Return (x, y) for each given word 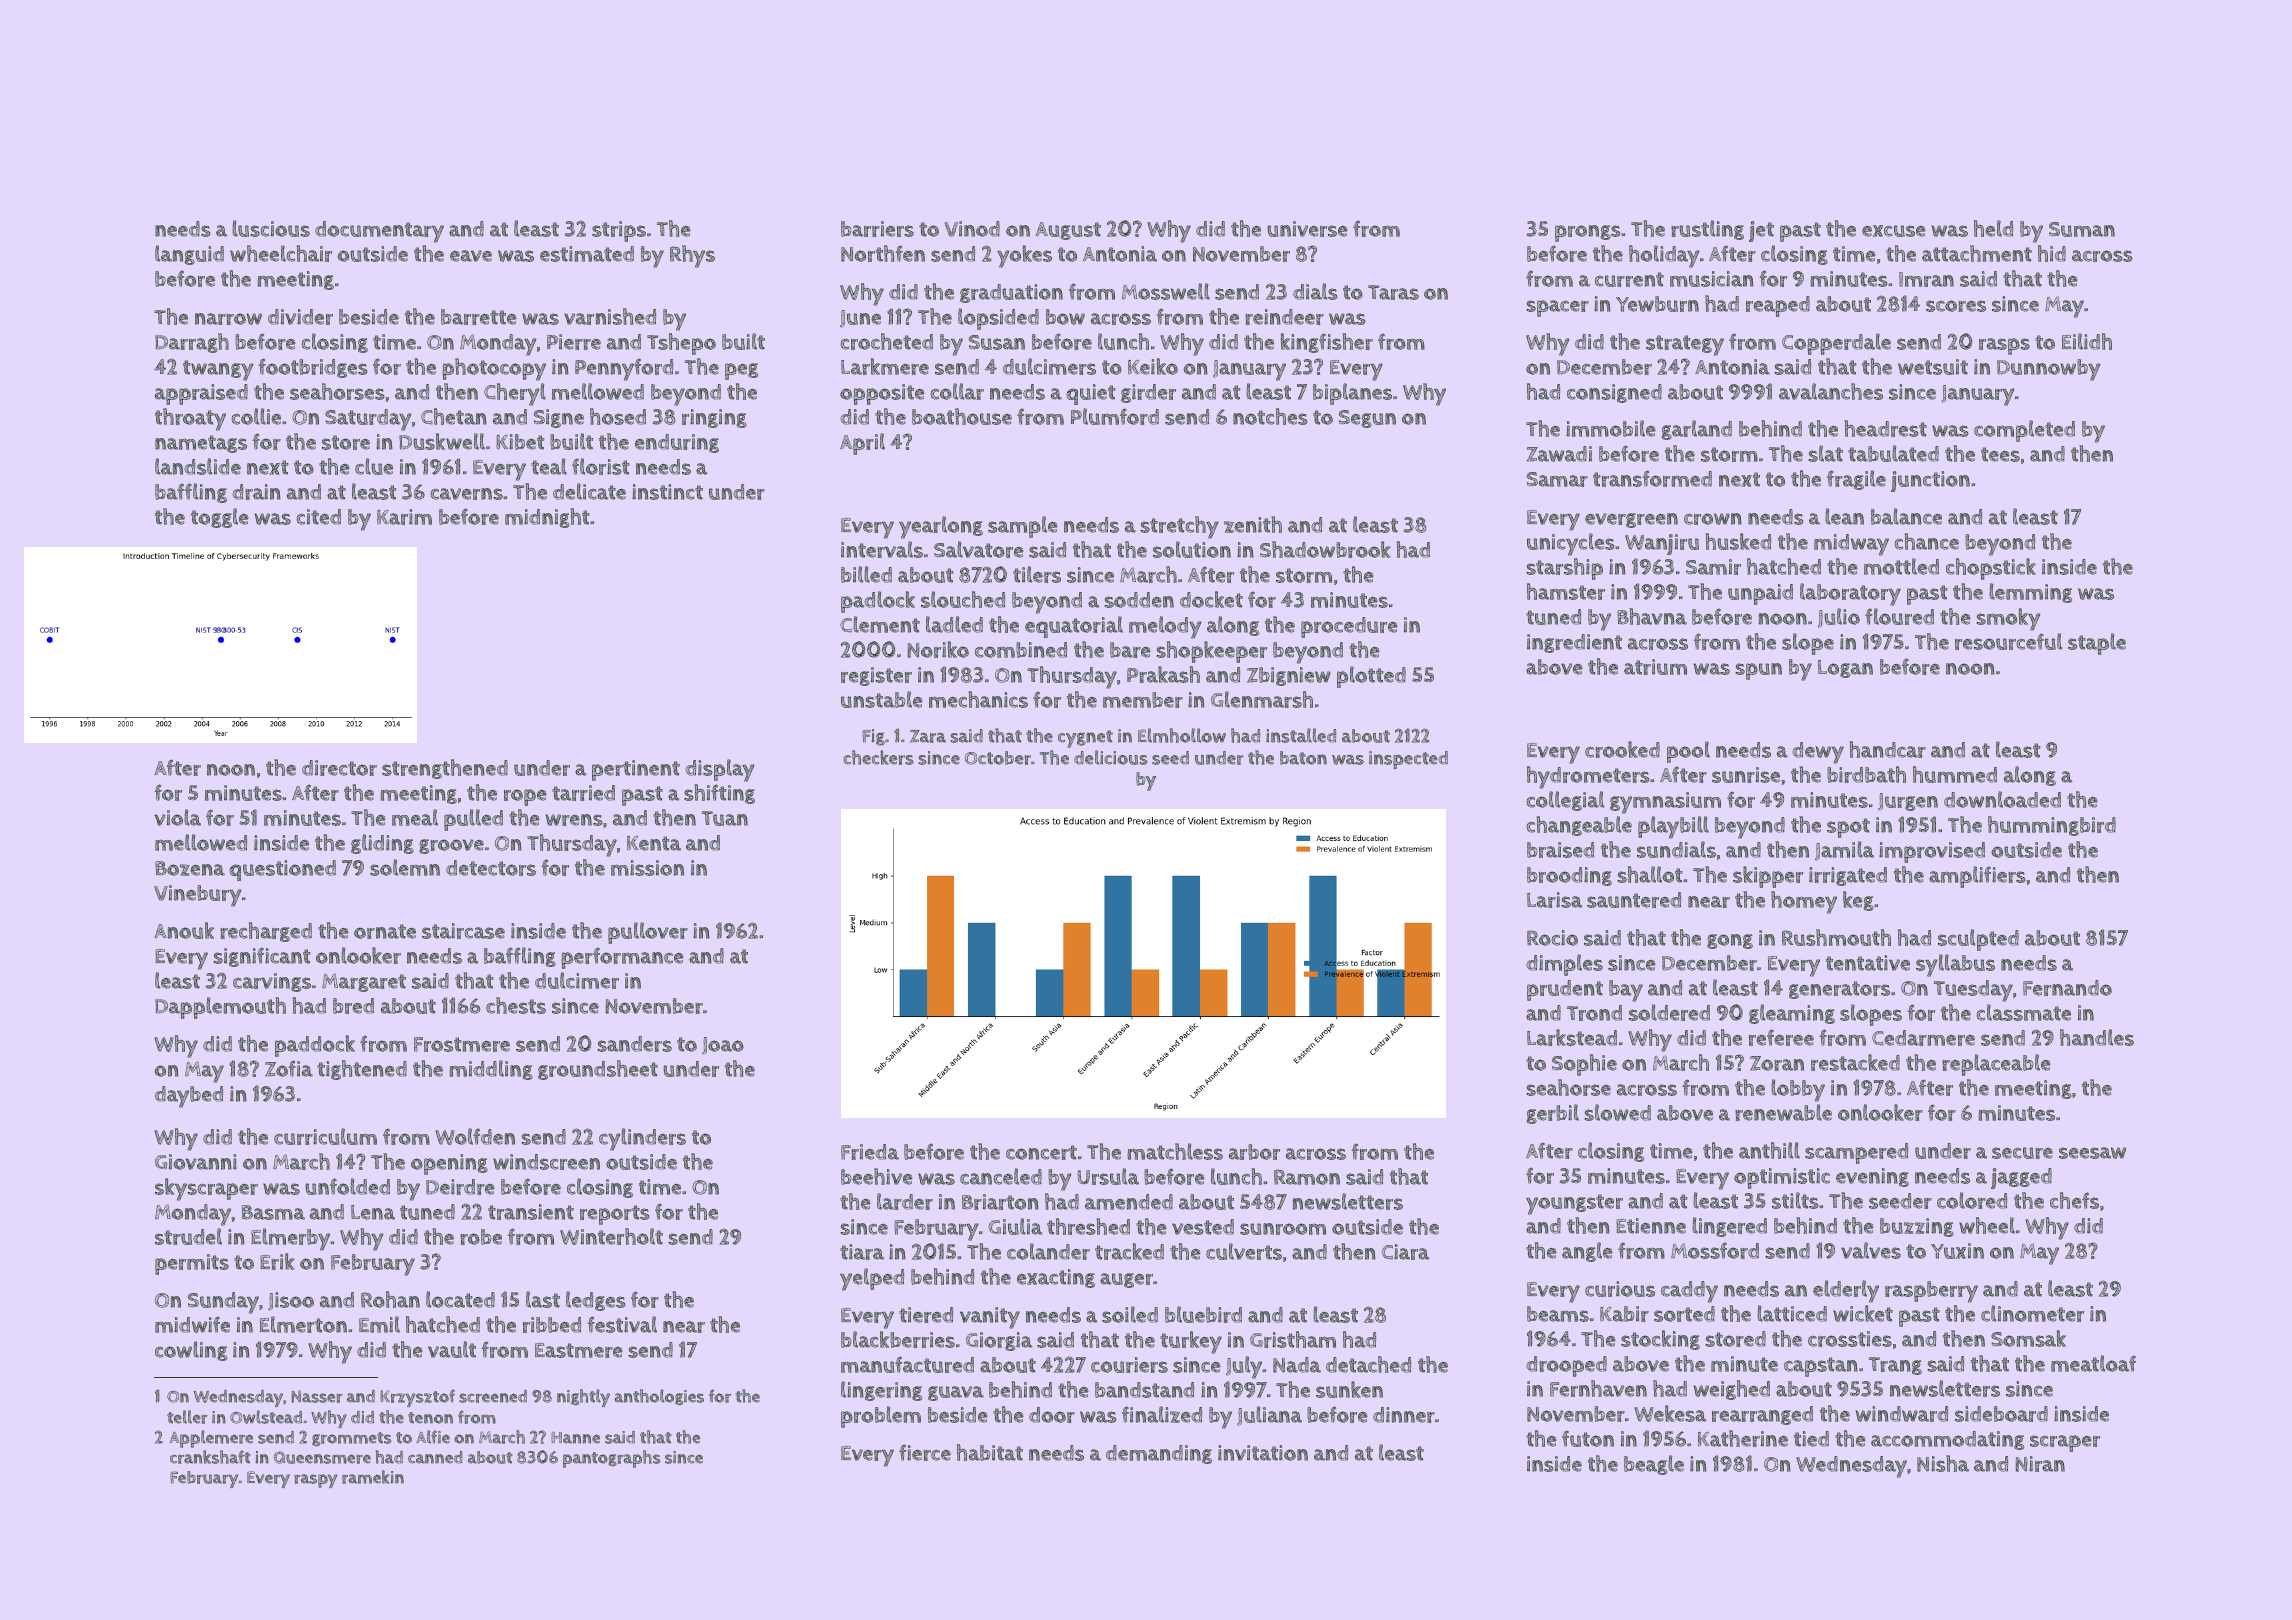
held (1993, 228)
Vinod (972, 229)
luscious (271, 228)
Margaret (364, 982)
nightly (583, 1398)
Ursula (1108, 1176)
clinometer (2032, 1313)
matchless (1175, 1151)
